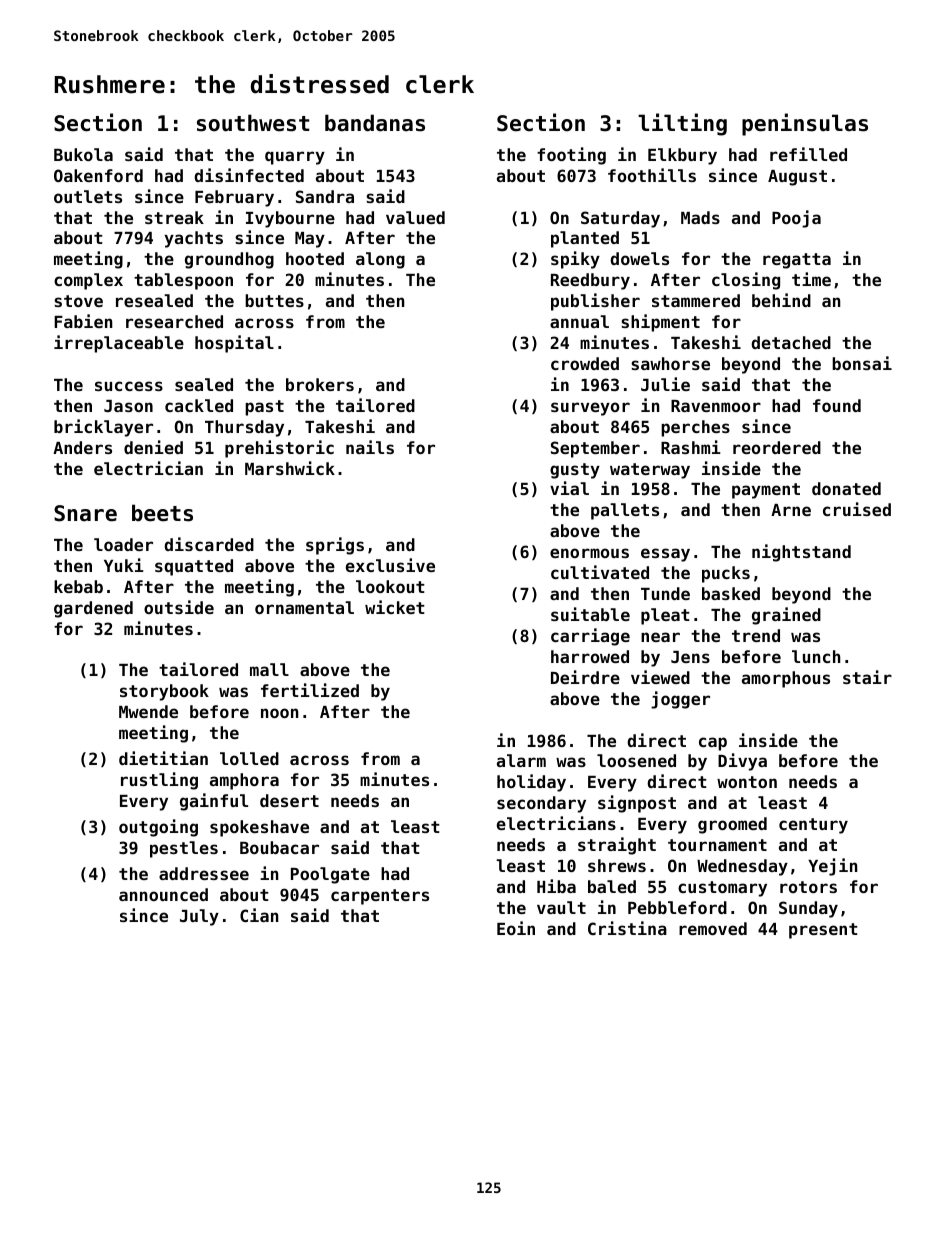  I want to click on July, so click(199, 917).
